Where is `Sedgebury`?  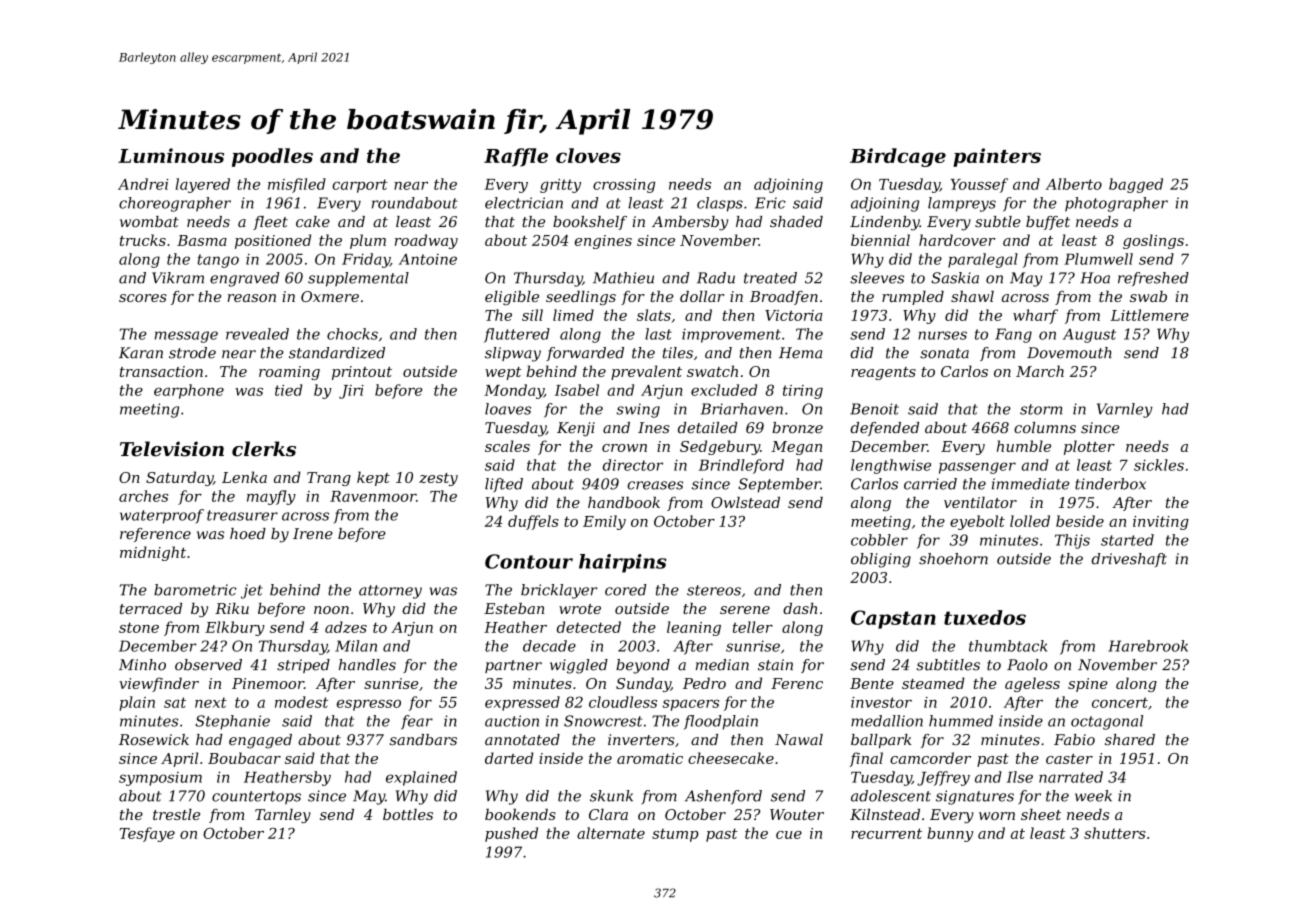 Sedgebury is located at coordinates (720, 447).
